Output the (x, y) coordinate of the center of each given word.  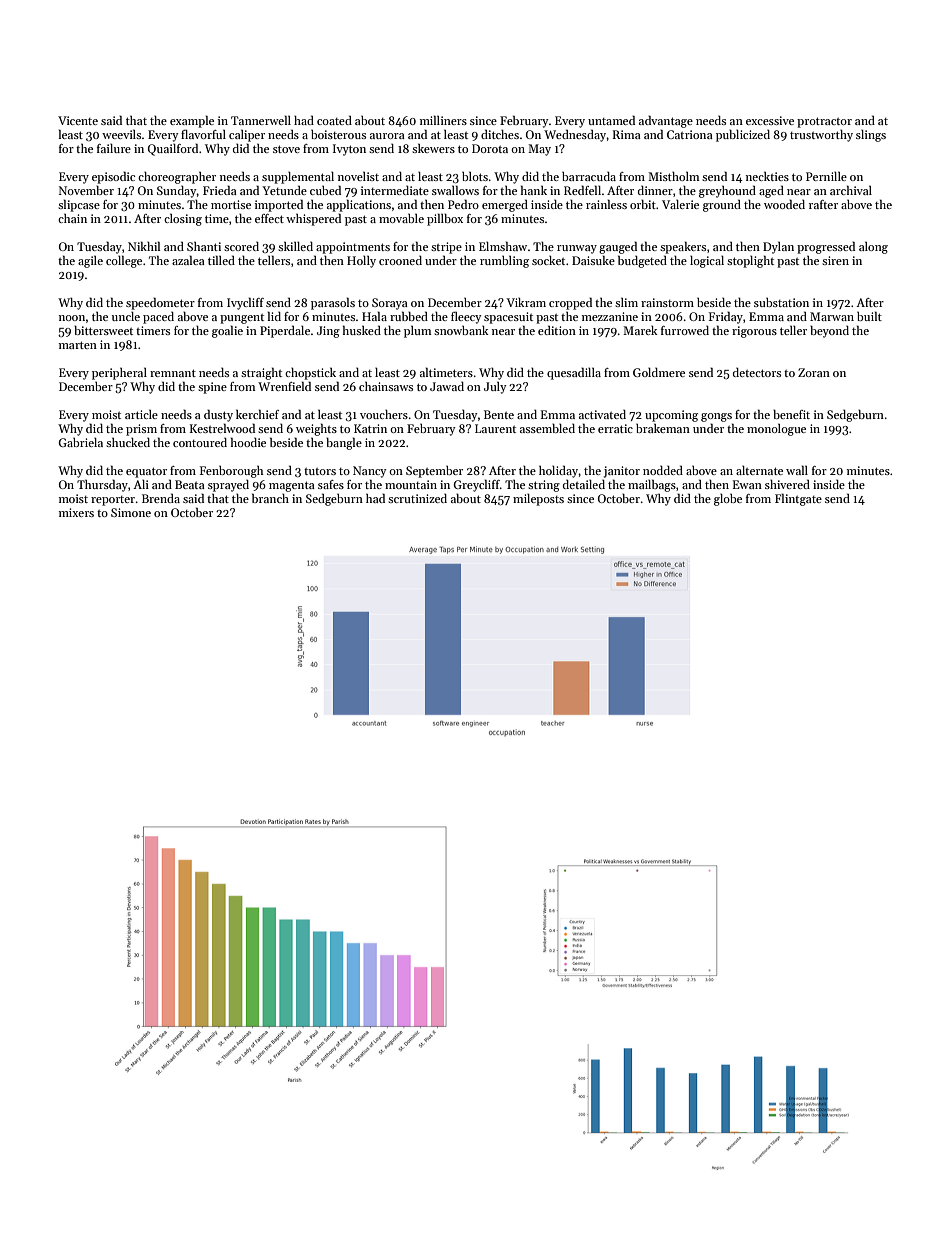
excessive (770, 120)
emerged (505, 205)
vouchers (384, 414)
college (124, 261)
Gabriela (81, 442)
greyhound (727, 191)
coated (334, 120)
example (192, 121)
